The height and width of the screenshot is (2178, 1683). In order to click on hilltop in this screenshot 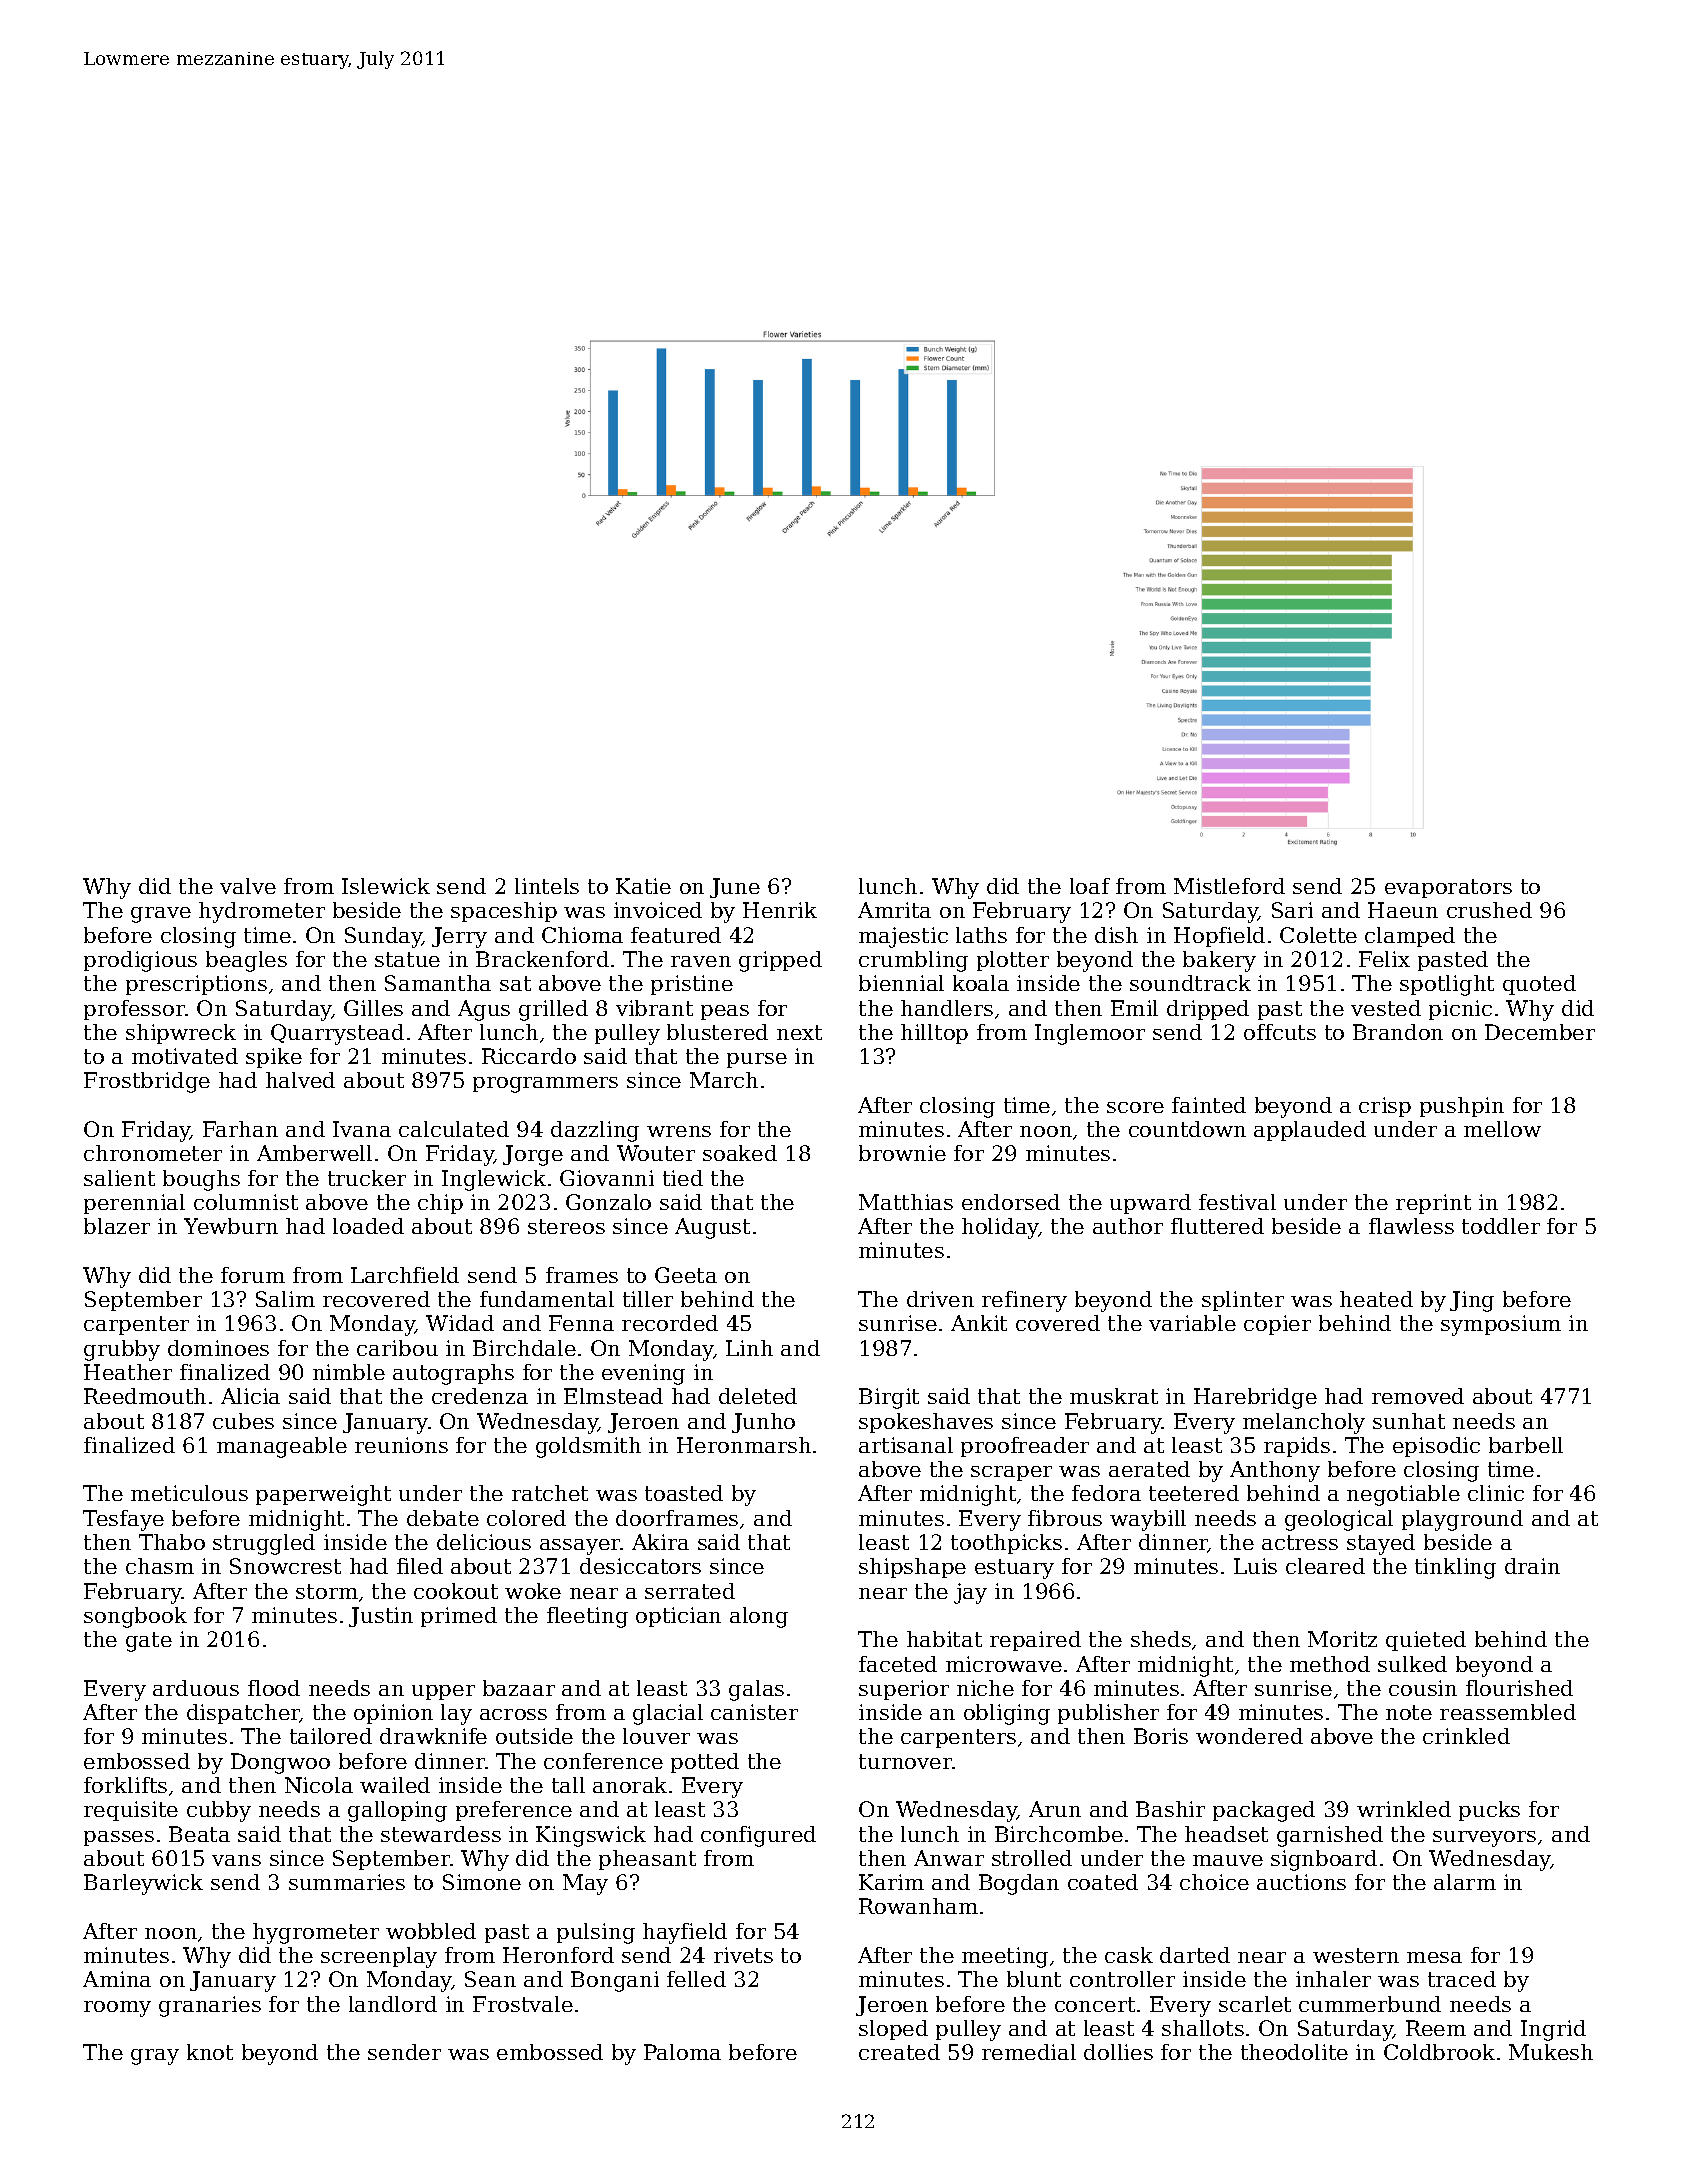, I will do `click(934, 1034)`.
